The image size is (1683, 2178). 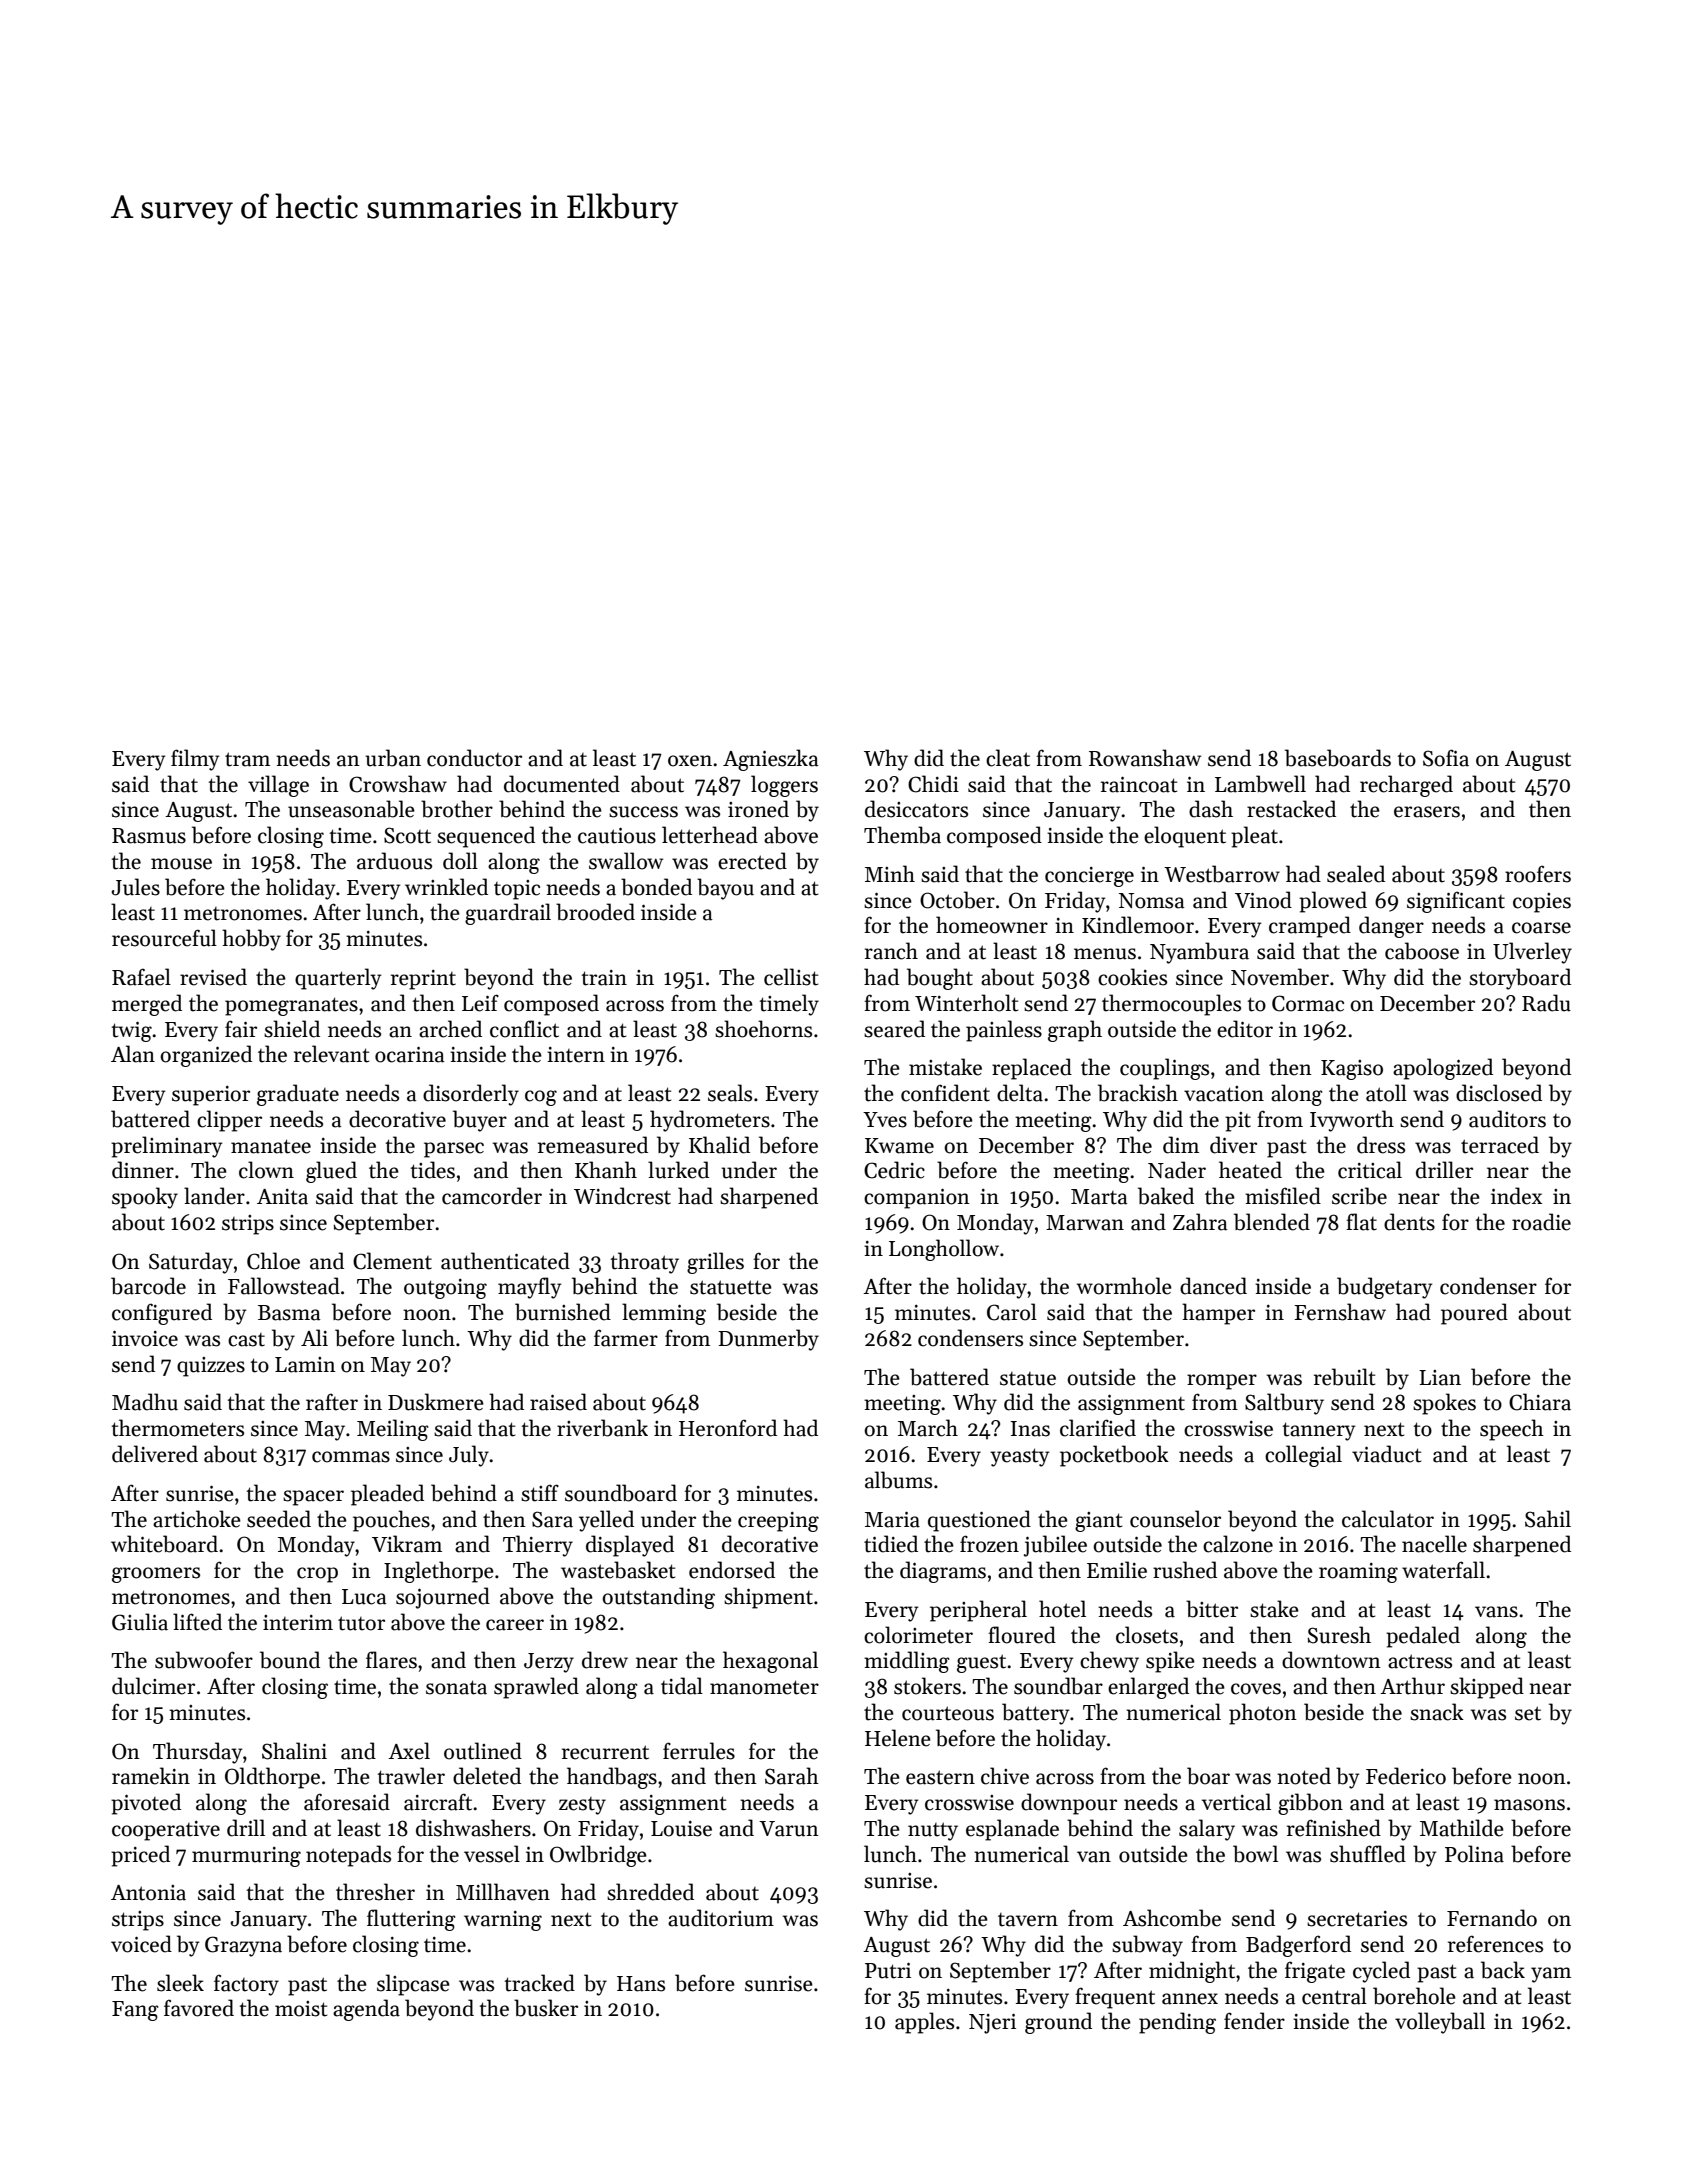 What do you see at coordinates (1132, 977) in the screenshot?
I see `cookies` at bounding box center [1132, 977].
